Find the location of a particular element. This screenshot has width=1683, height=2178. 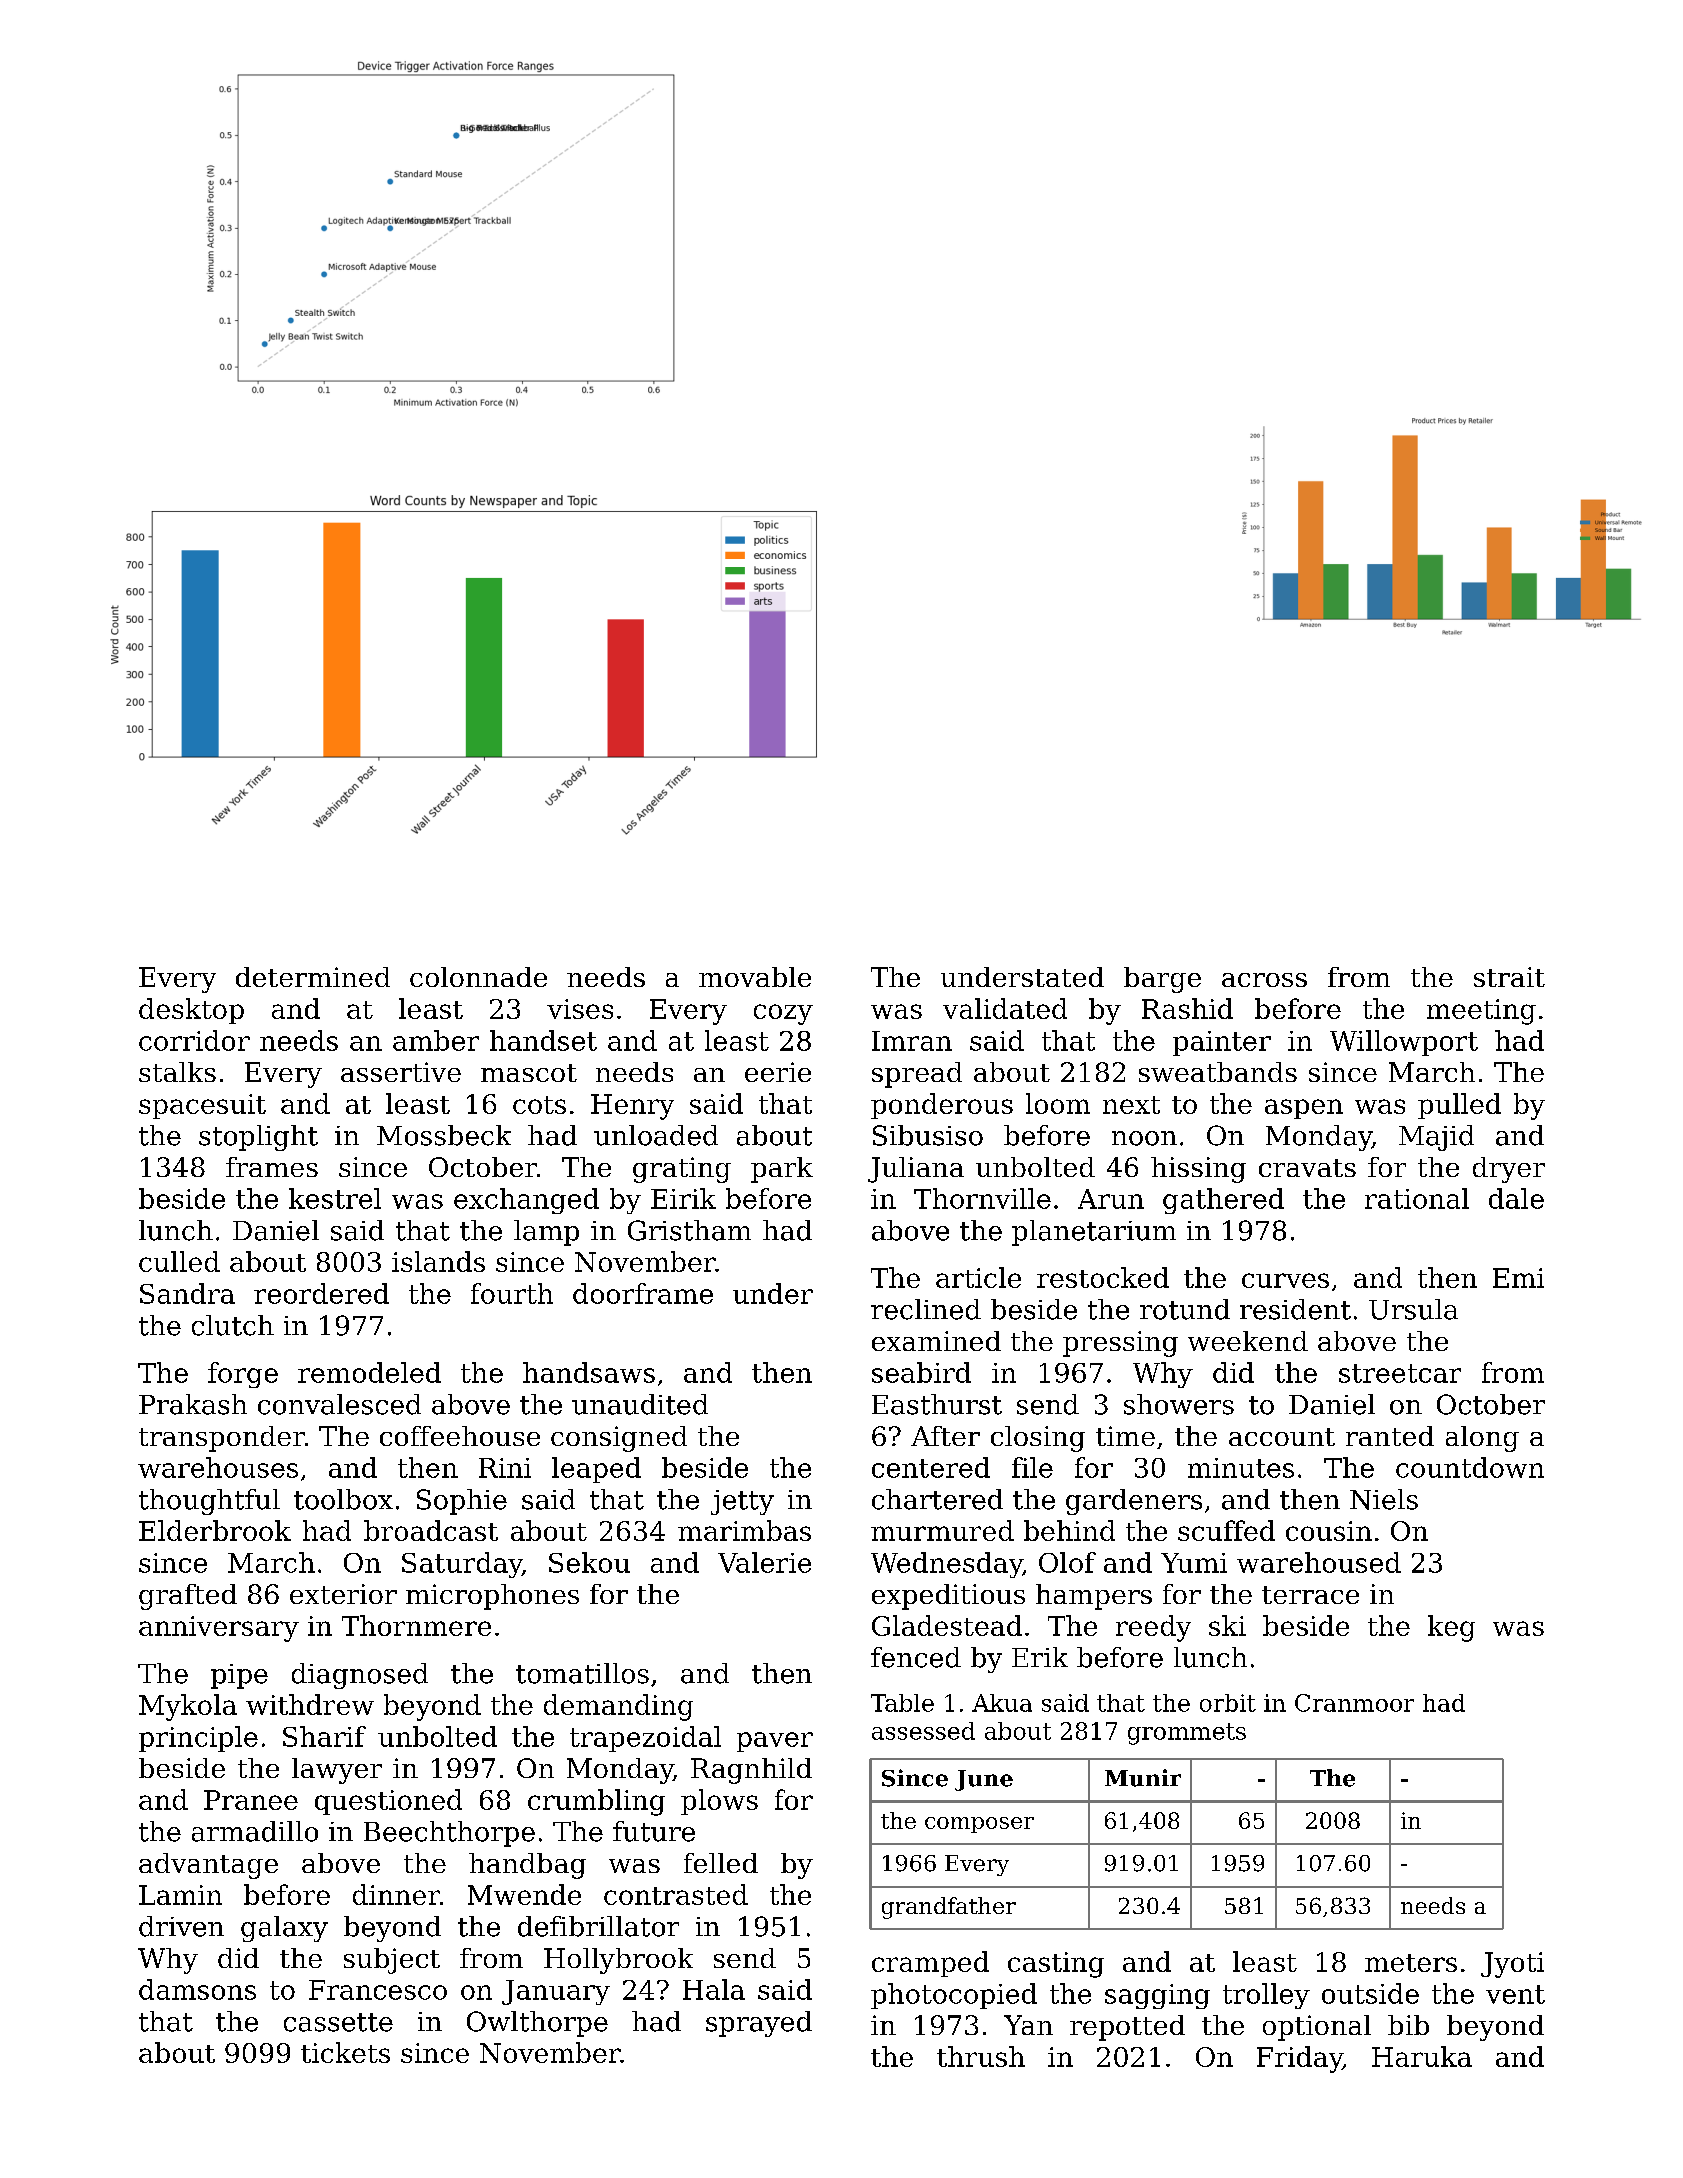

Owlthorpe is located at coordinates (537, 2024).
